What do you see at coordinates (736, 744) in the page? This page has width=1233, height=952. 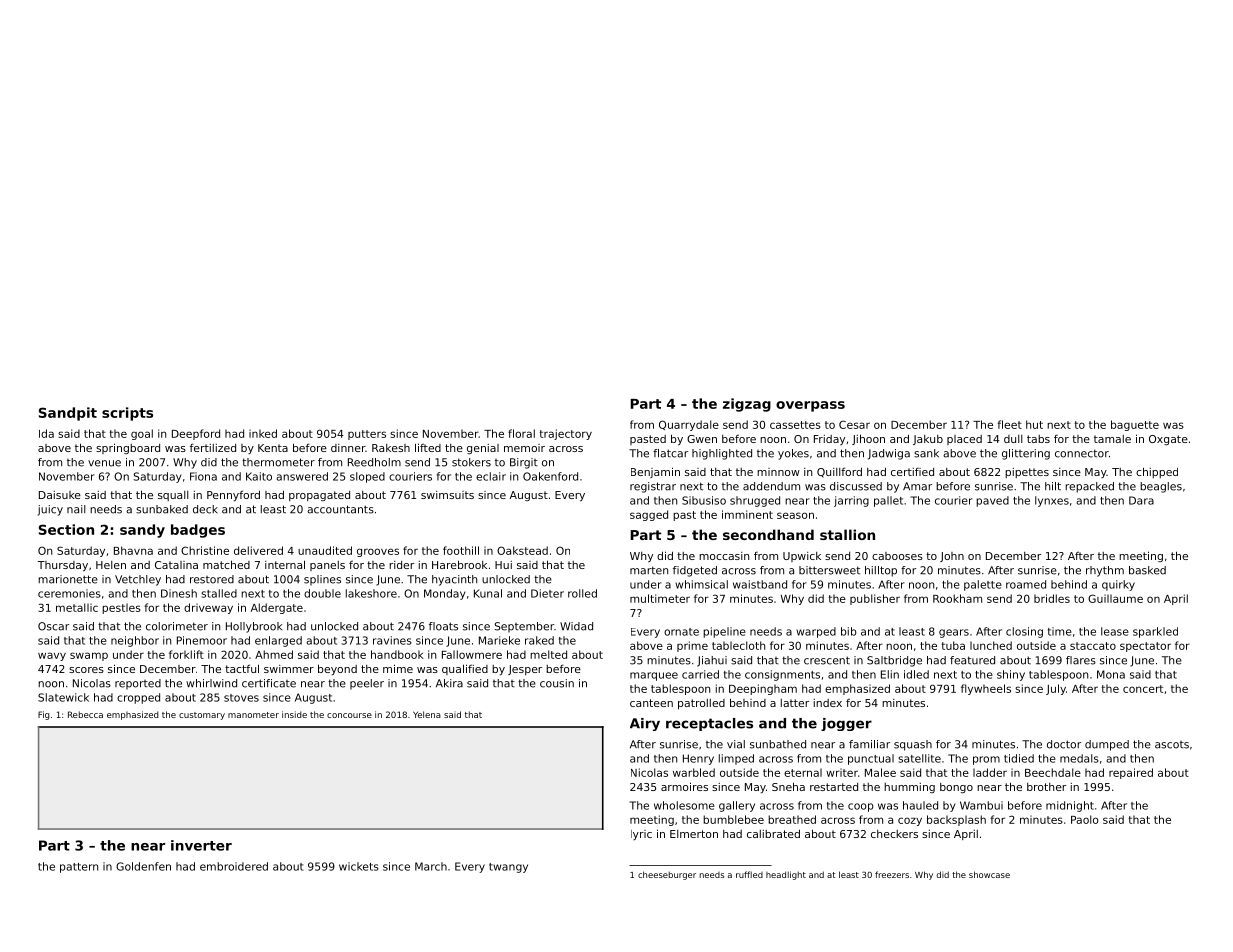 I see `vial` at bounding box center [736, 744].
